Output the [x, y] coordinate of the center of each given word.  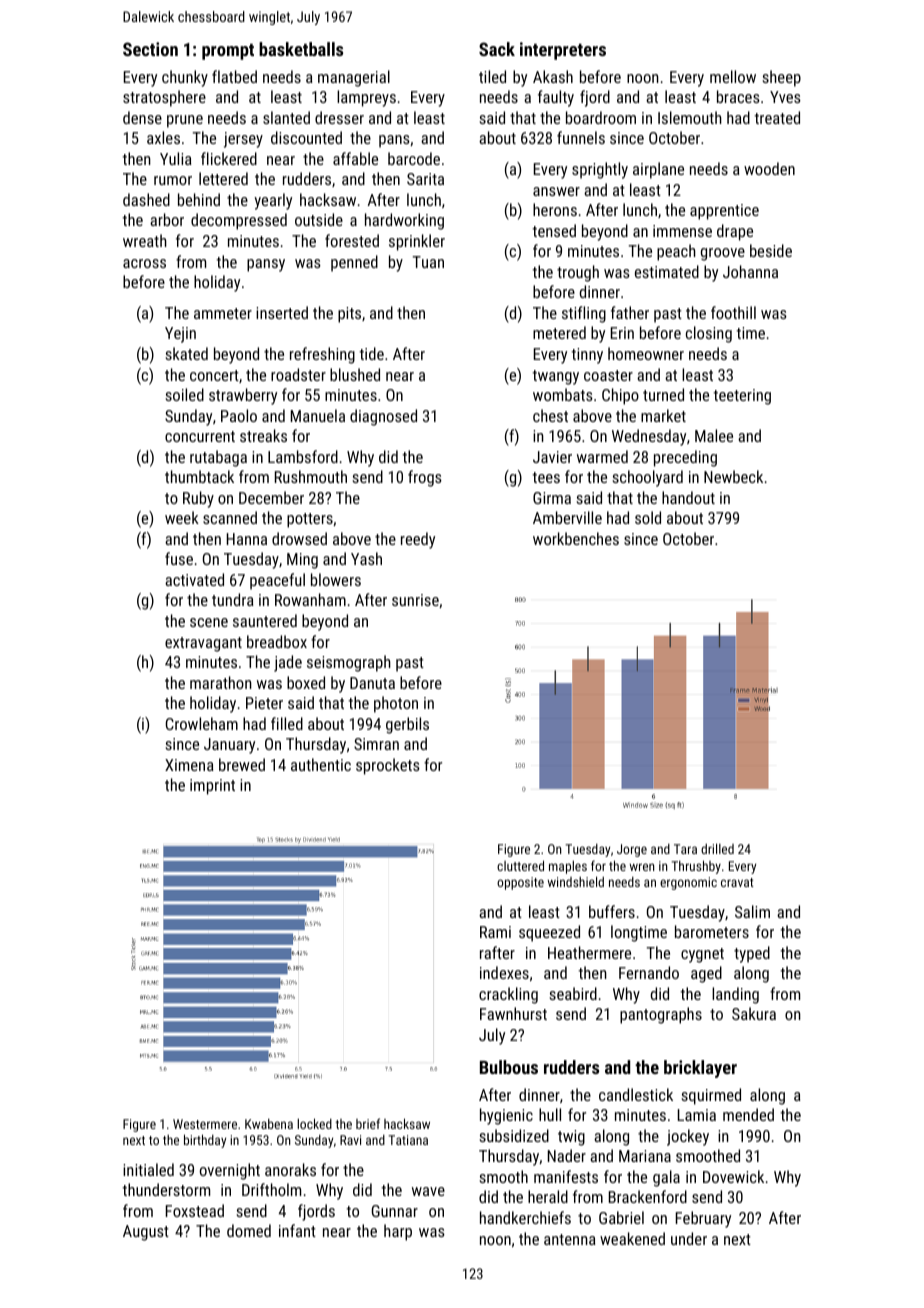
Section [150, 49]
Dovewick [733, 1176]
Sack [497, 49]
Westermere [205, 1124]
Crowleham [202, 723]
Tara [685, 849]
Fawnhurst [513, 1013]
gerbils [407, 725]
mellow [733, 76]
